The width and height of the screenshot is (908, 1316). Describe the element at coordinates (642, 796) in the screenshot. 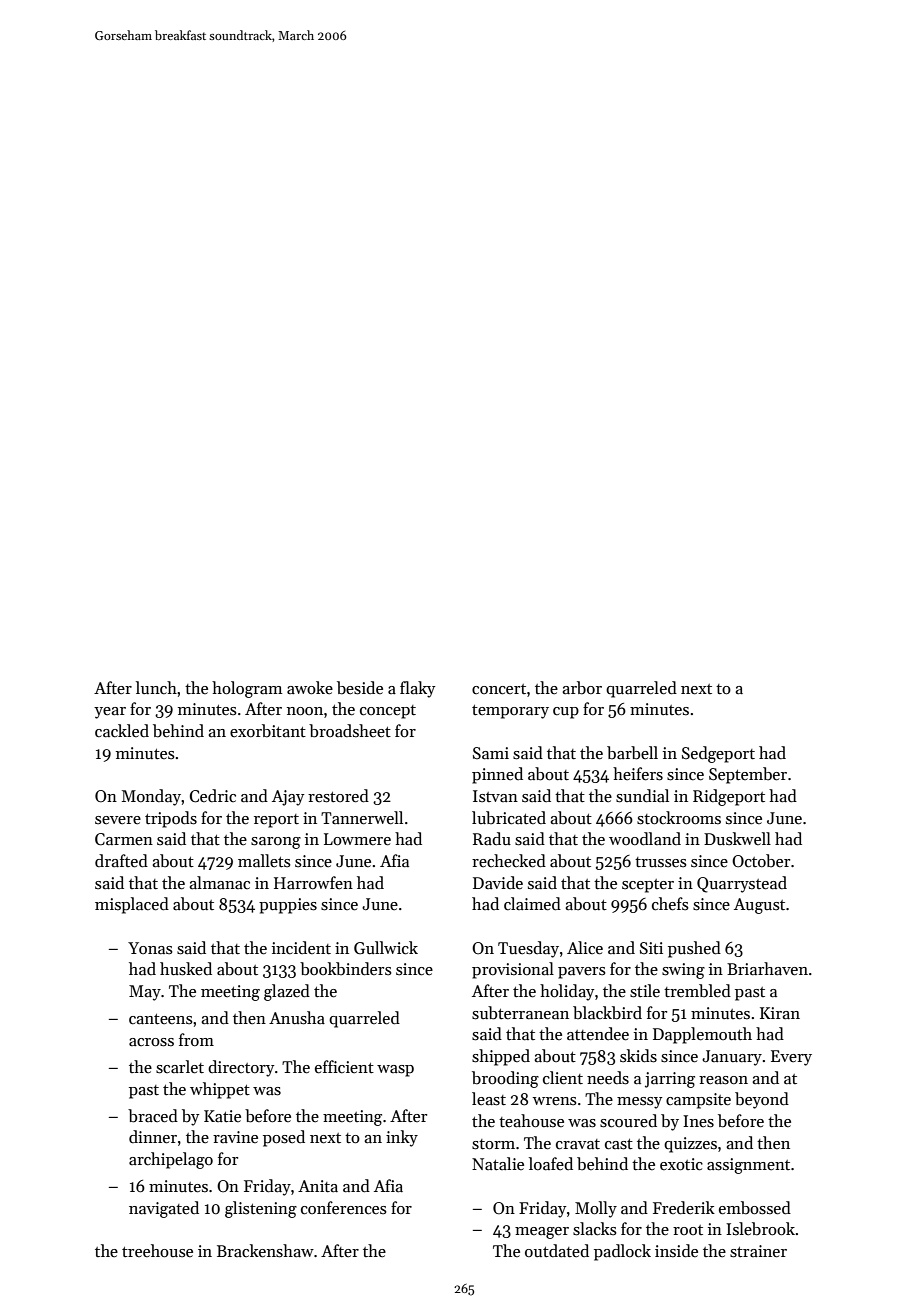

I see `sundial` at that location.
